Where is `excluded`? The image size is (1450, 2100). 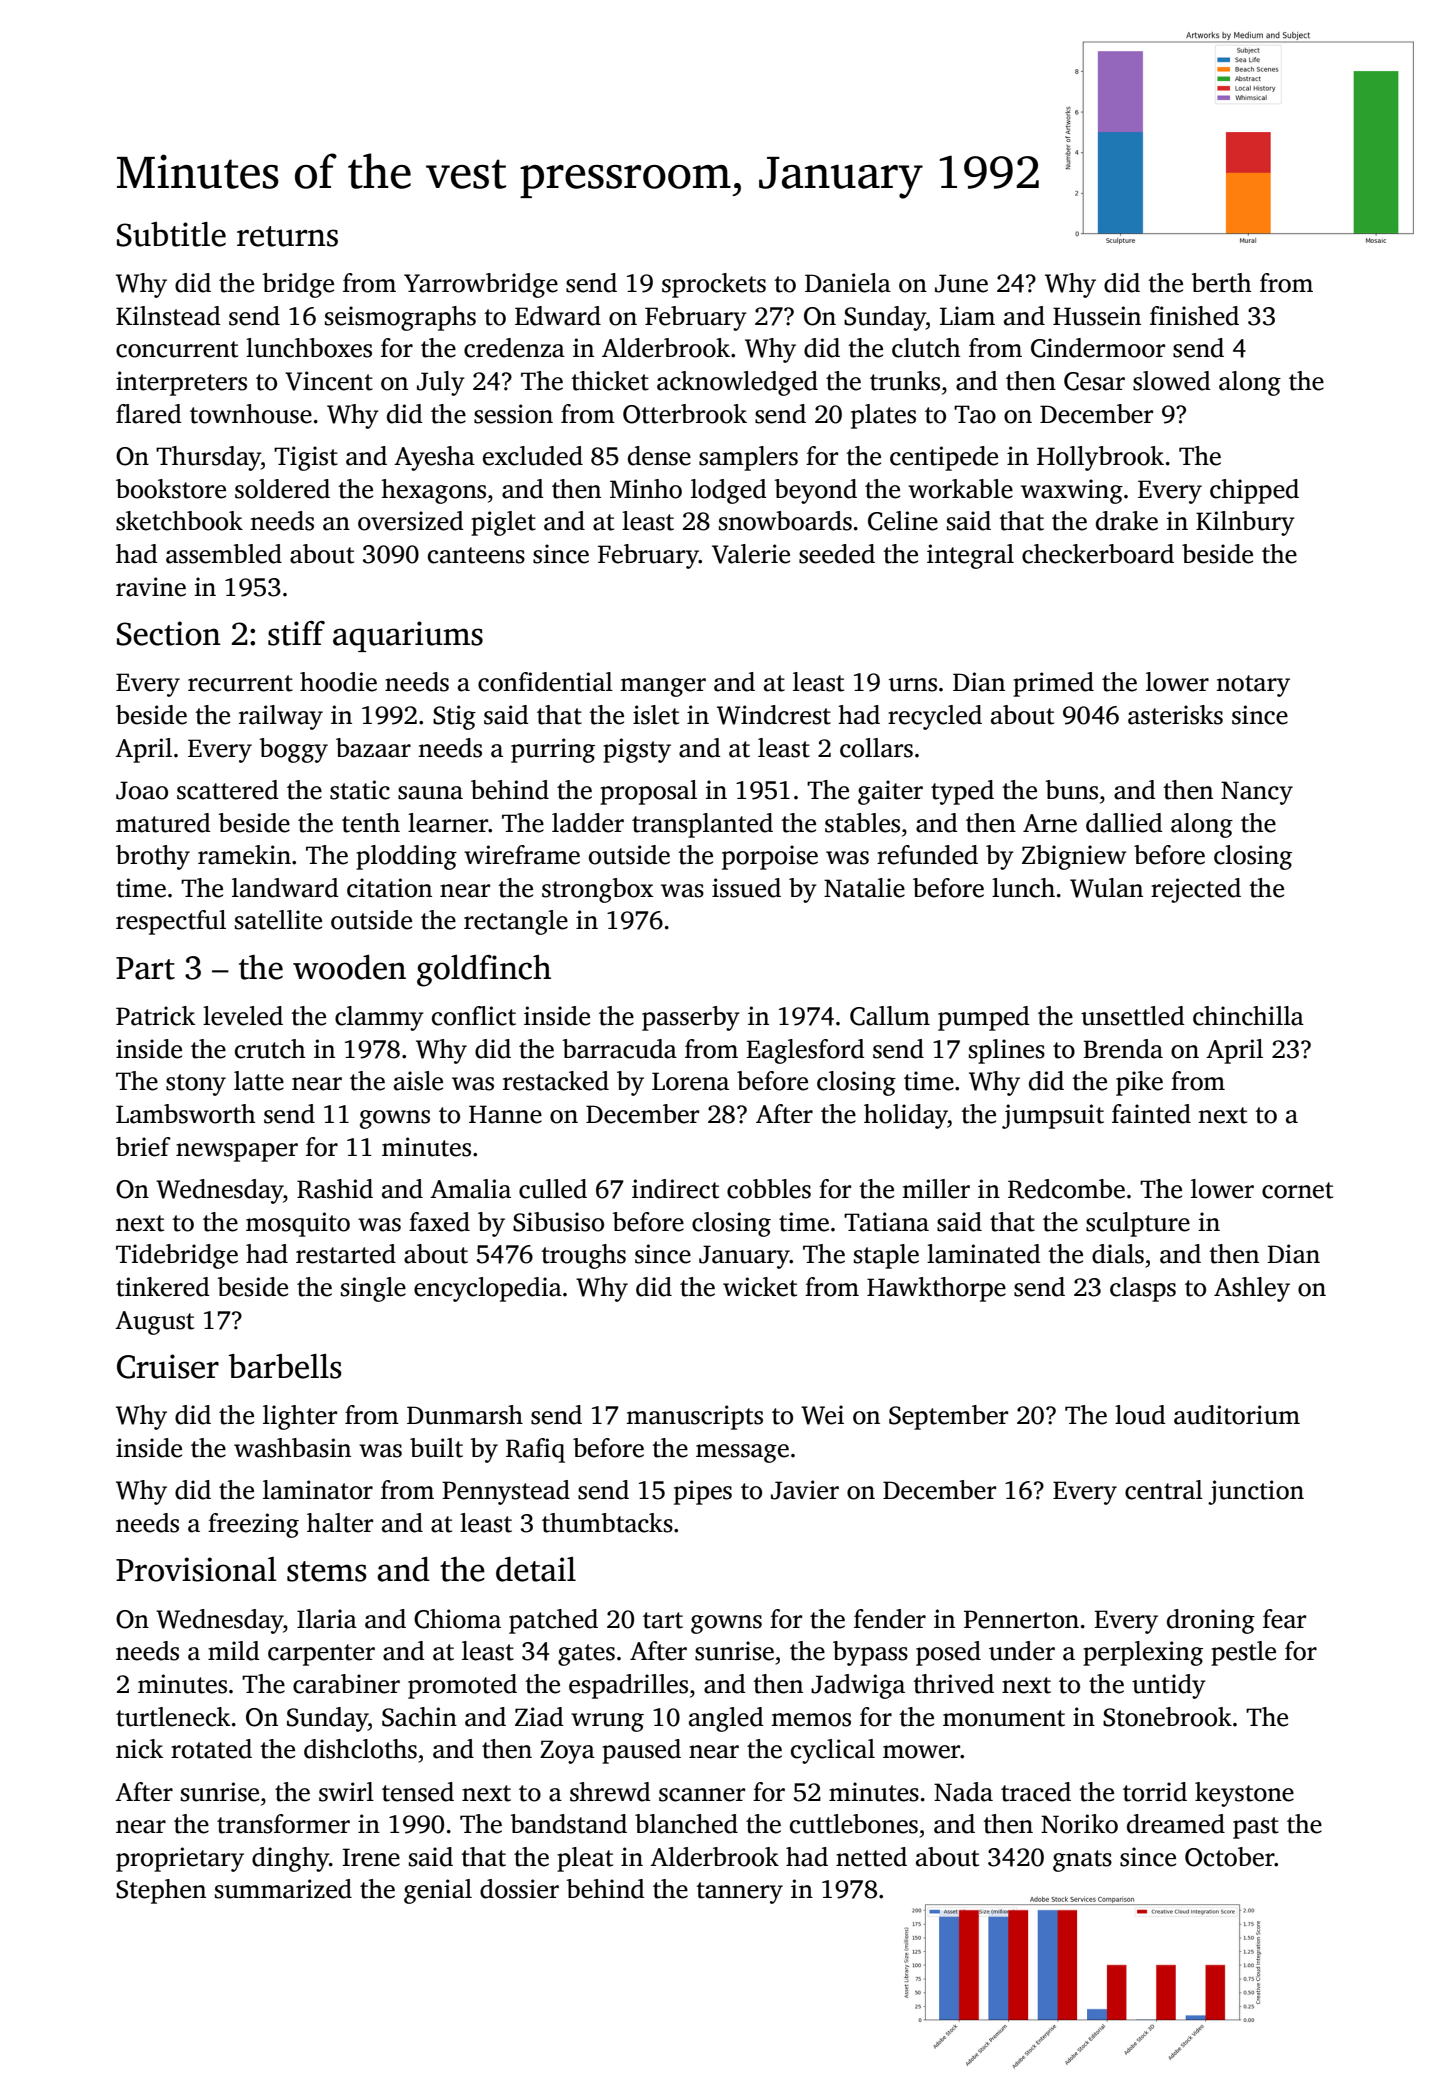 excluded is located at coordinates (533, 456).
